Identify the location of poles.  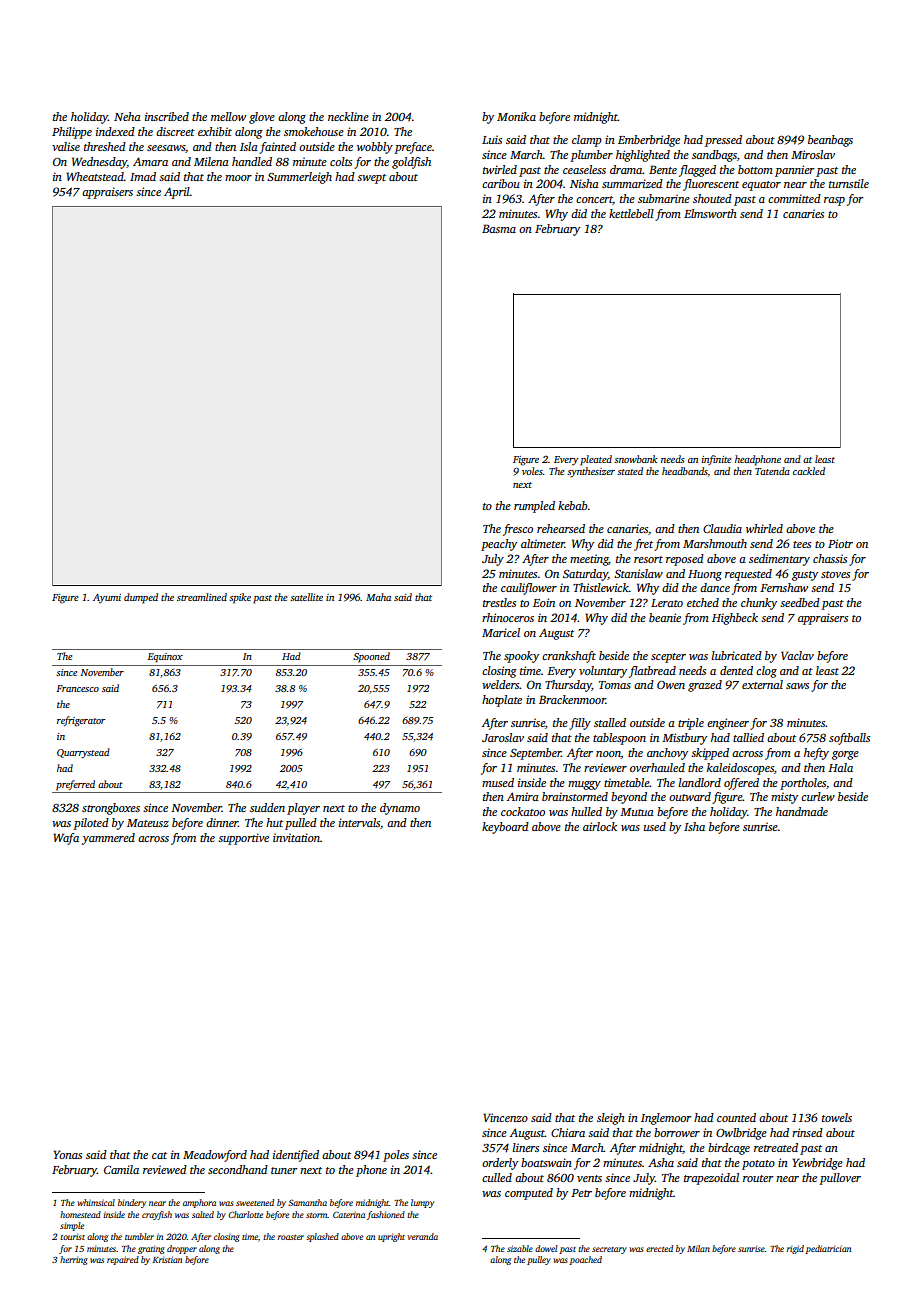
(396, 1156).
